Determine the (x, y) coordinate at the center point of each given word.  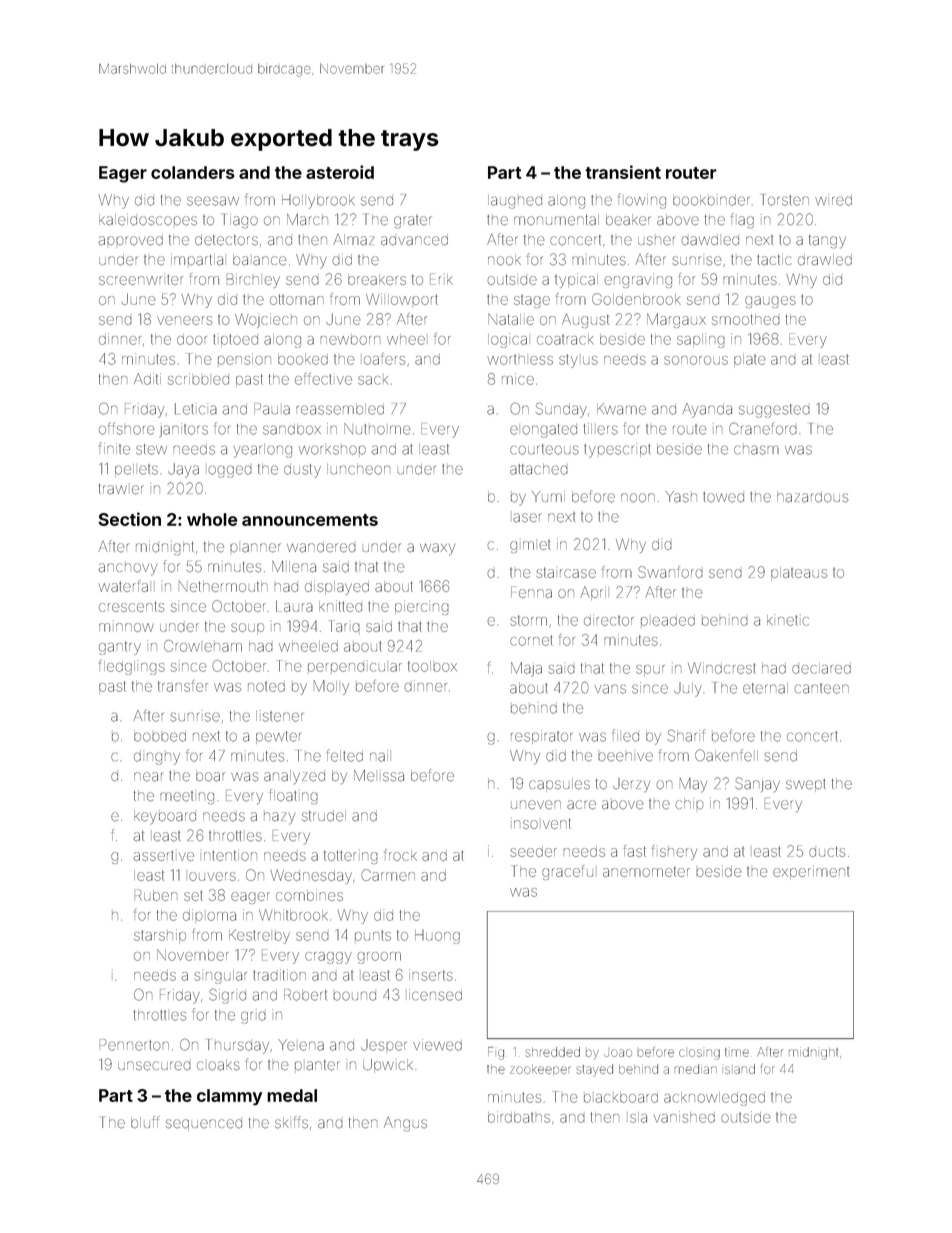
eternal (765, 688)
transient (623, 172)
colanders (193, 172)
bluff (145, 1122)
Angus (405, 1124)
